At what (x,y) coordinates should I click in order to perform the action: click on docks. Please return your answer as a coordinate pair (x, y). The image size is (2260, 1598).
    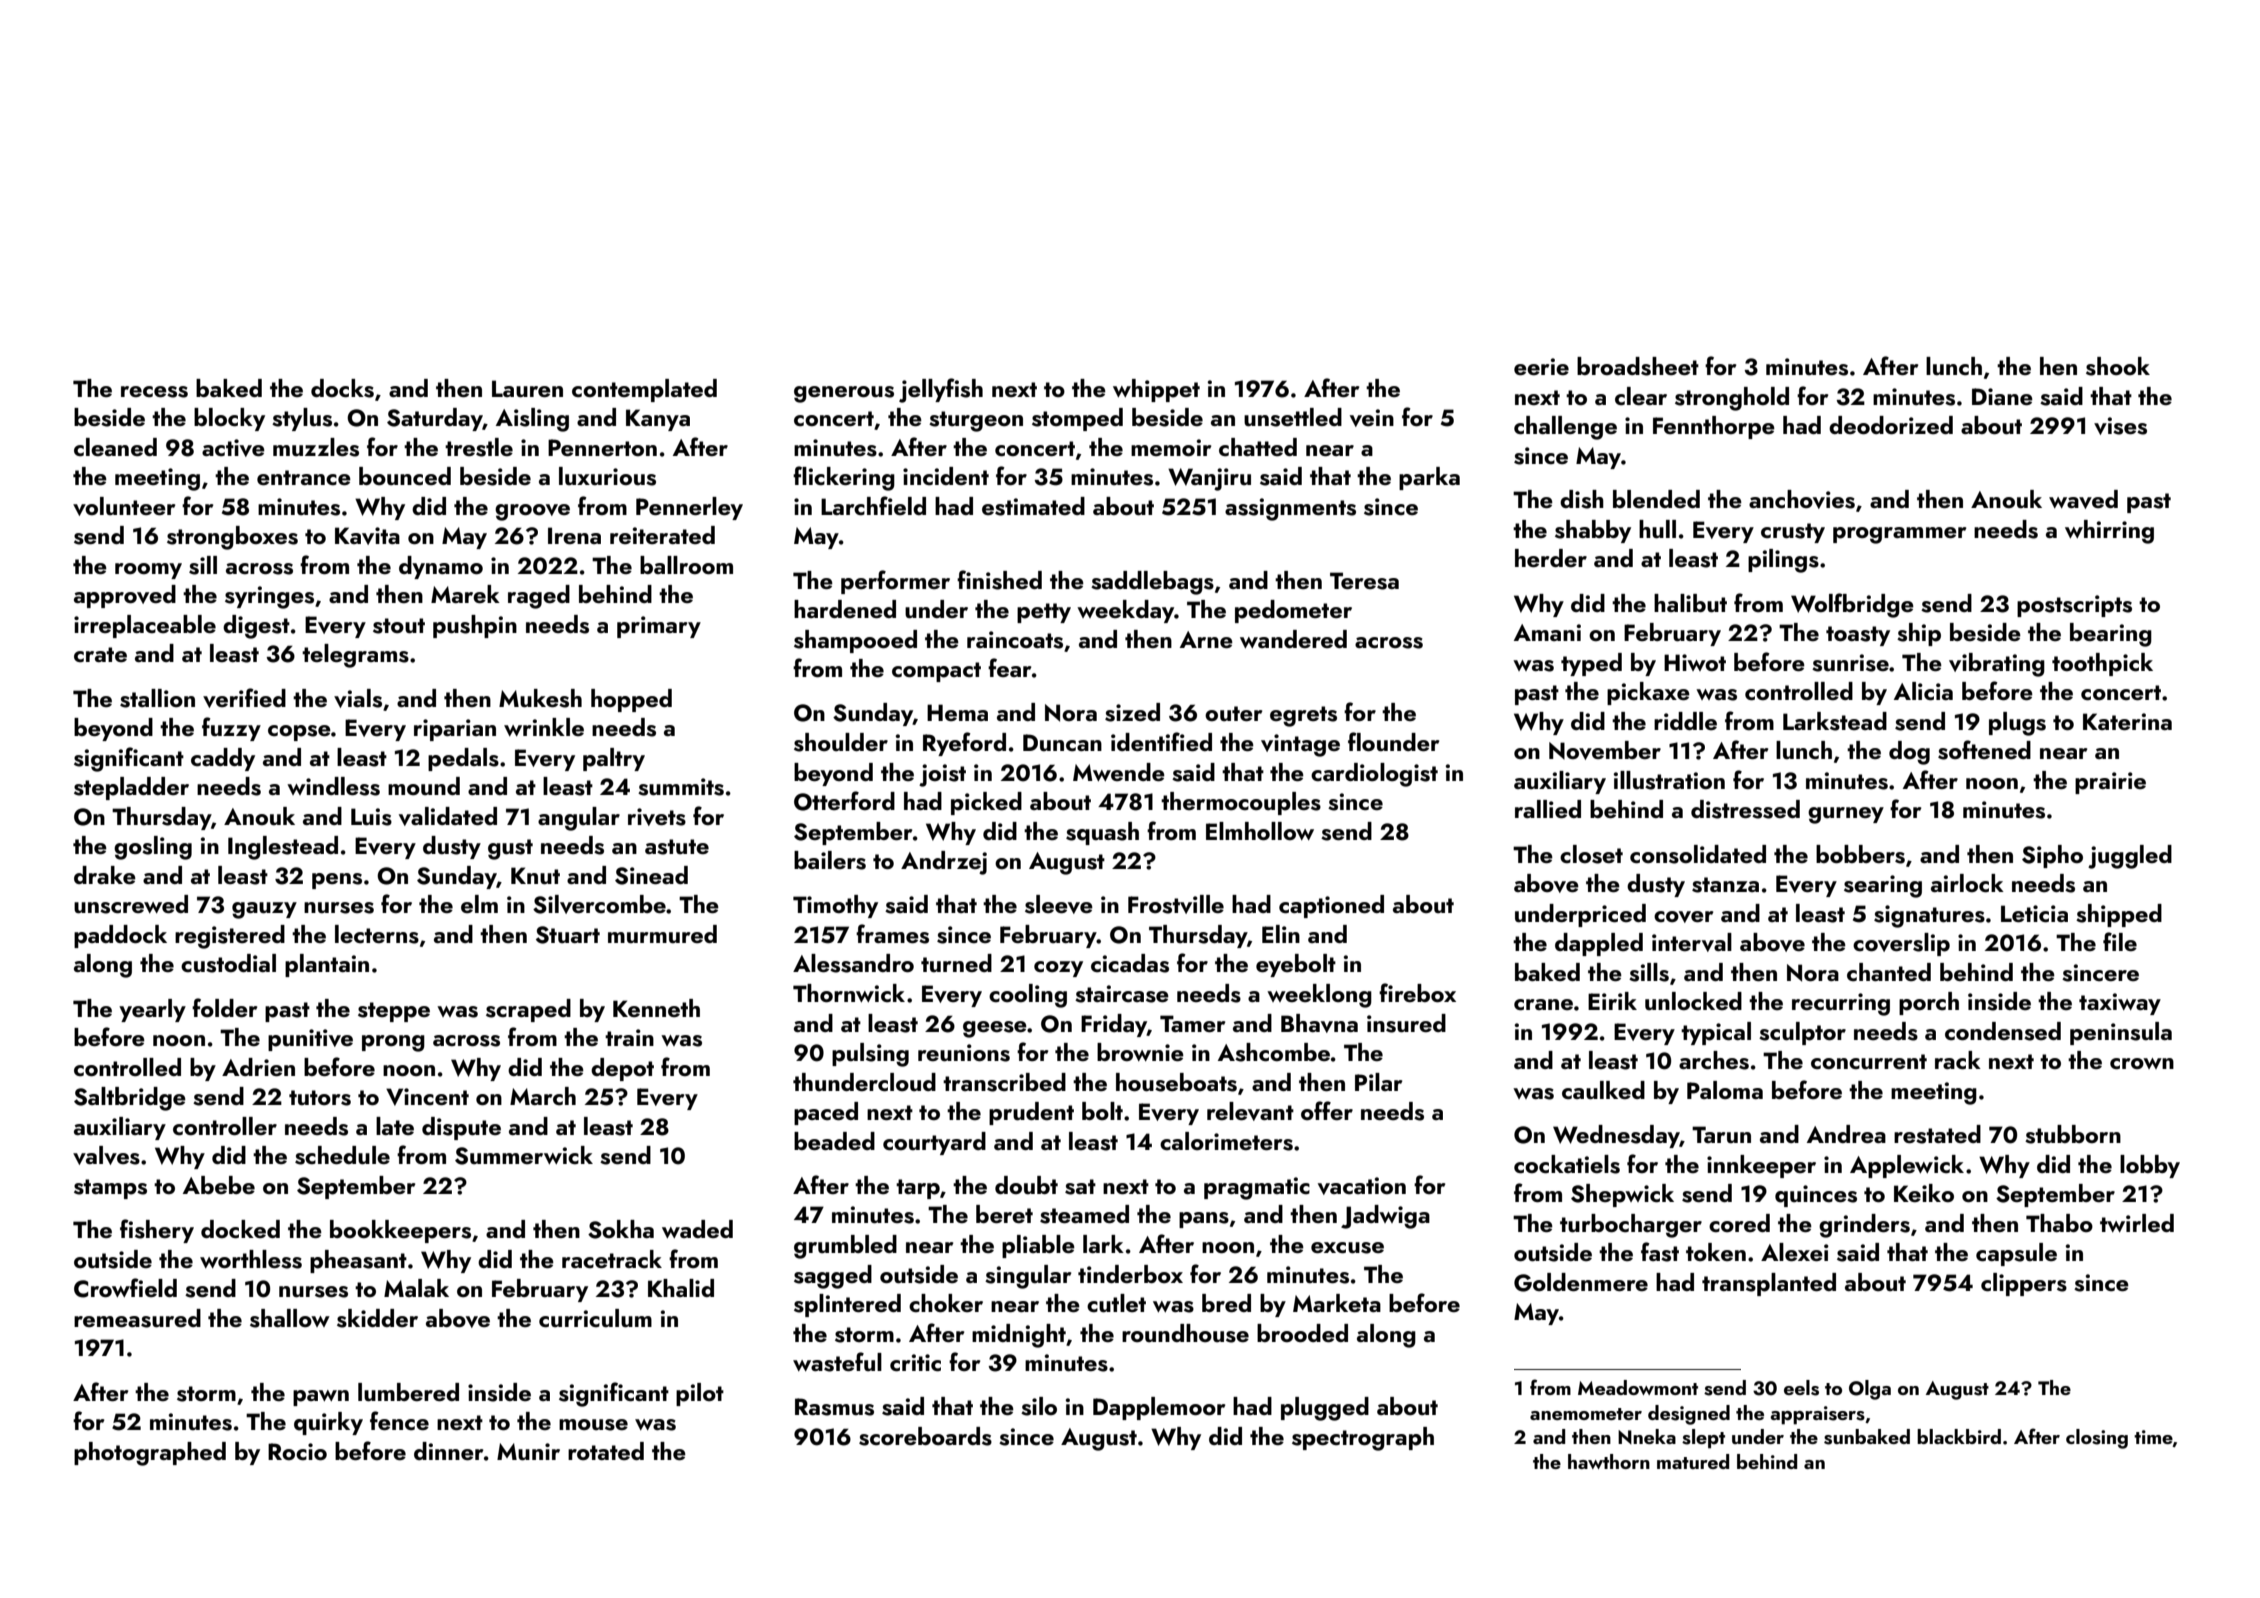
    Looking at the image, I should click on (342, 388).
